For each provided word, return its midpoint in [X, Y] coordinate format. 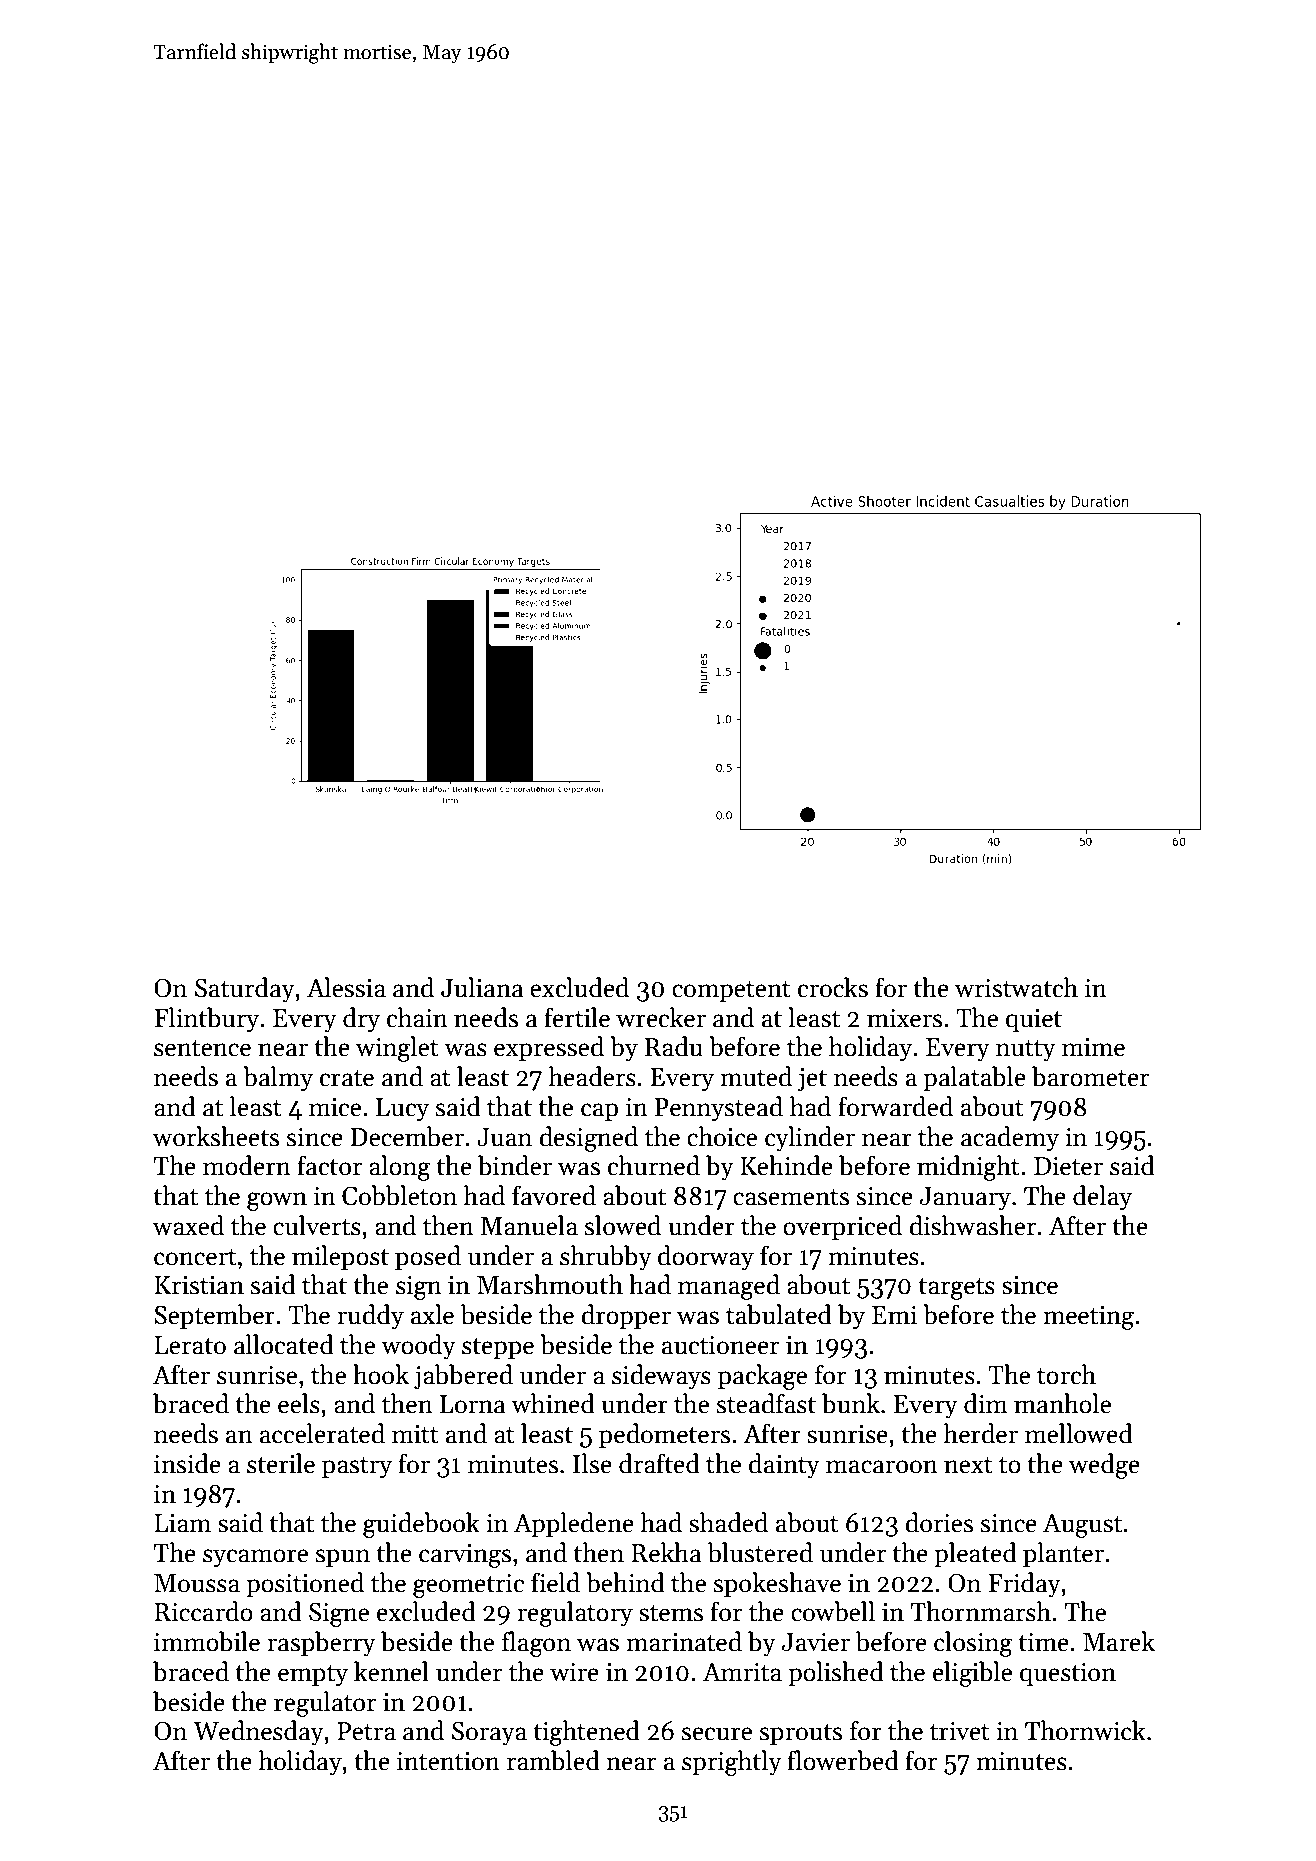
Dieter [1068, 1166]
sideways [661, 1377]
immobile [207, 1641]
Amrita [742, 1672]
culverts [317, 1225]
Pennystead [719, 1109]
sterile [281, 1463]
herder [980, 1433]
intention [448, 1761]
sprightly [732, 1763]
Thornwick [1085, 1730]
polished [836, 1673]
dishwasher [972, 1225]
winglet [397, 1049]
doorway [706, 1258]
